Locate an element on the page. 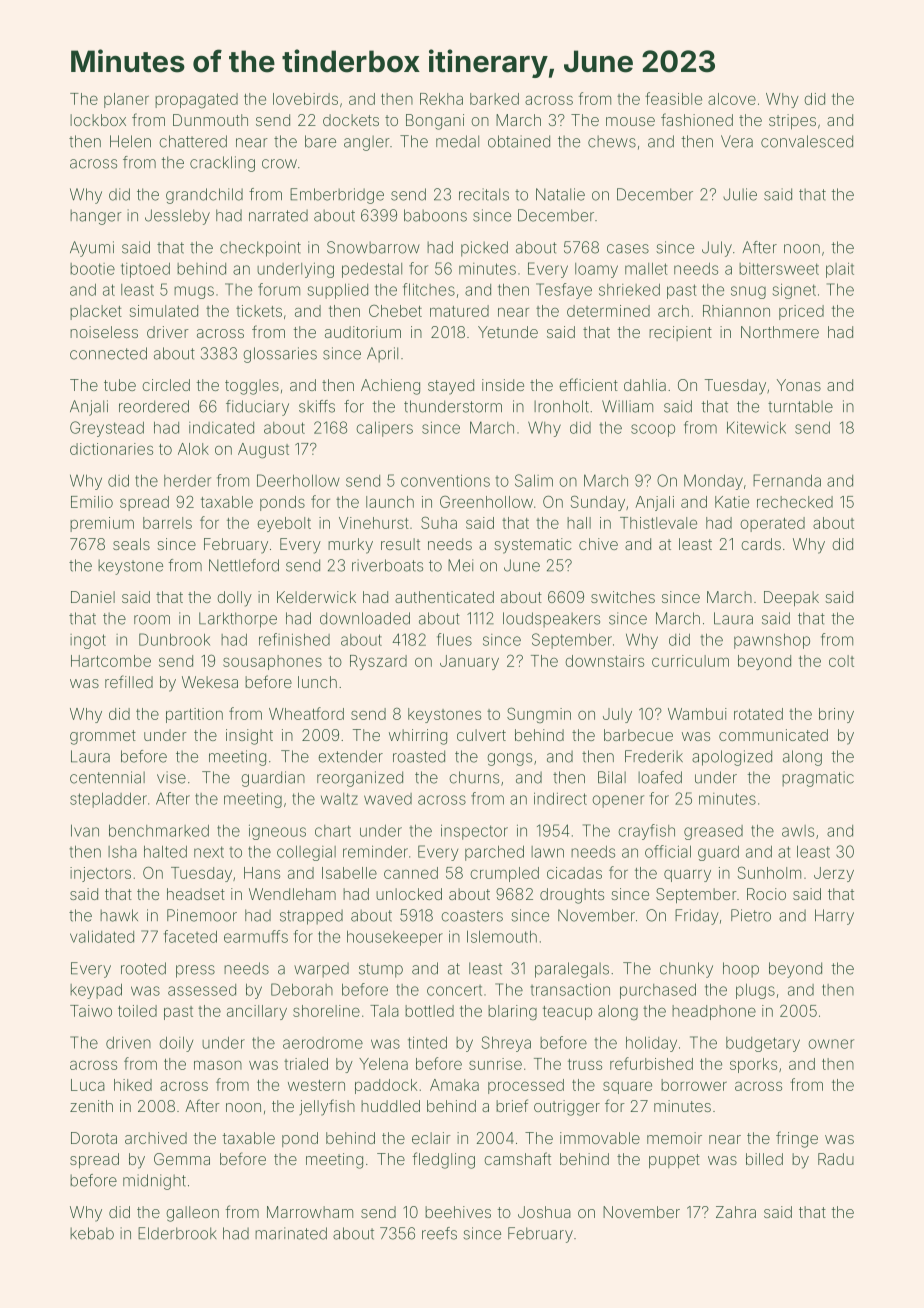 This document has height=1308, width=924. inside is located at coordinates (503, 385).
